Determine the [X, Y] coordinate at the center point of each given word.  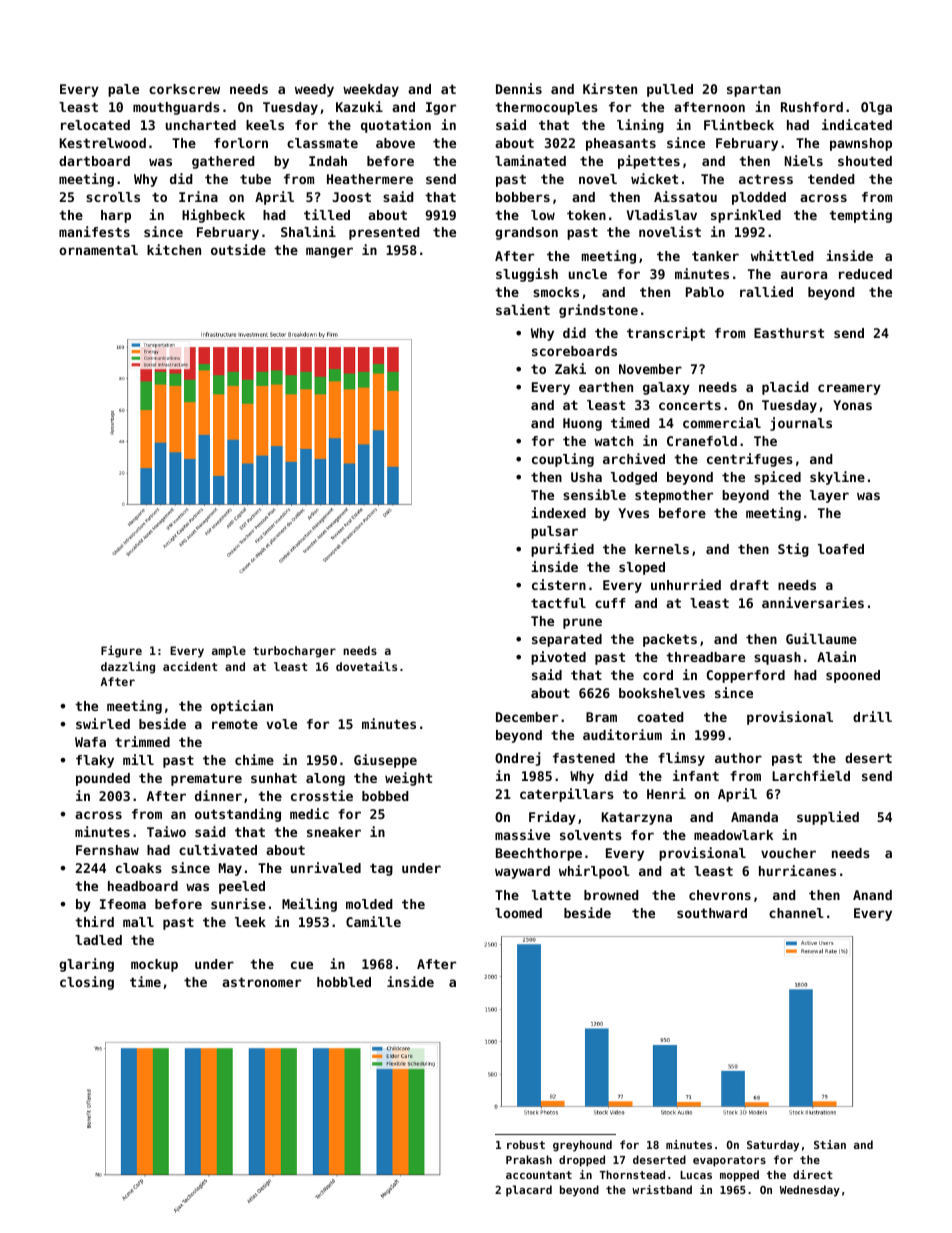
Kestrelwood [103, 143]
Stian [830, 1144]
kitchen [174, 249]
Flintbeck [739, 124]
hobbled [344, 982]
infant [696, 775]
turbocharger [294, 652]
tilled [327, 214]
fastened [584, 758]
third [94, 921]
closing [87, 983]
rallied [766, 291]
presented [384, 233]
